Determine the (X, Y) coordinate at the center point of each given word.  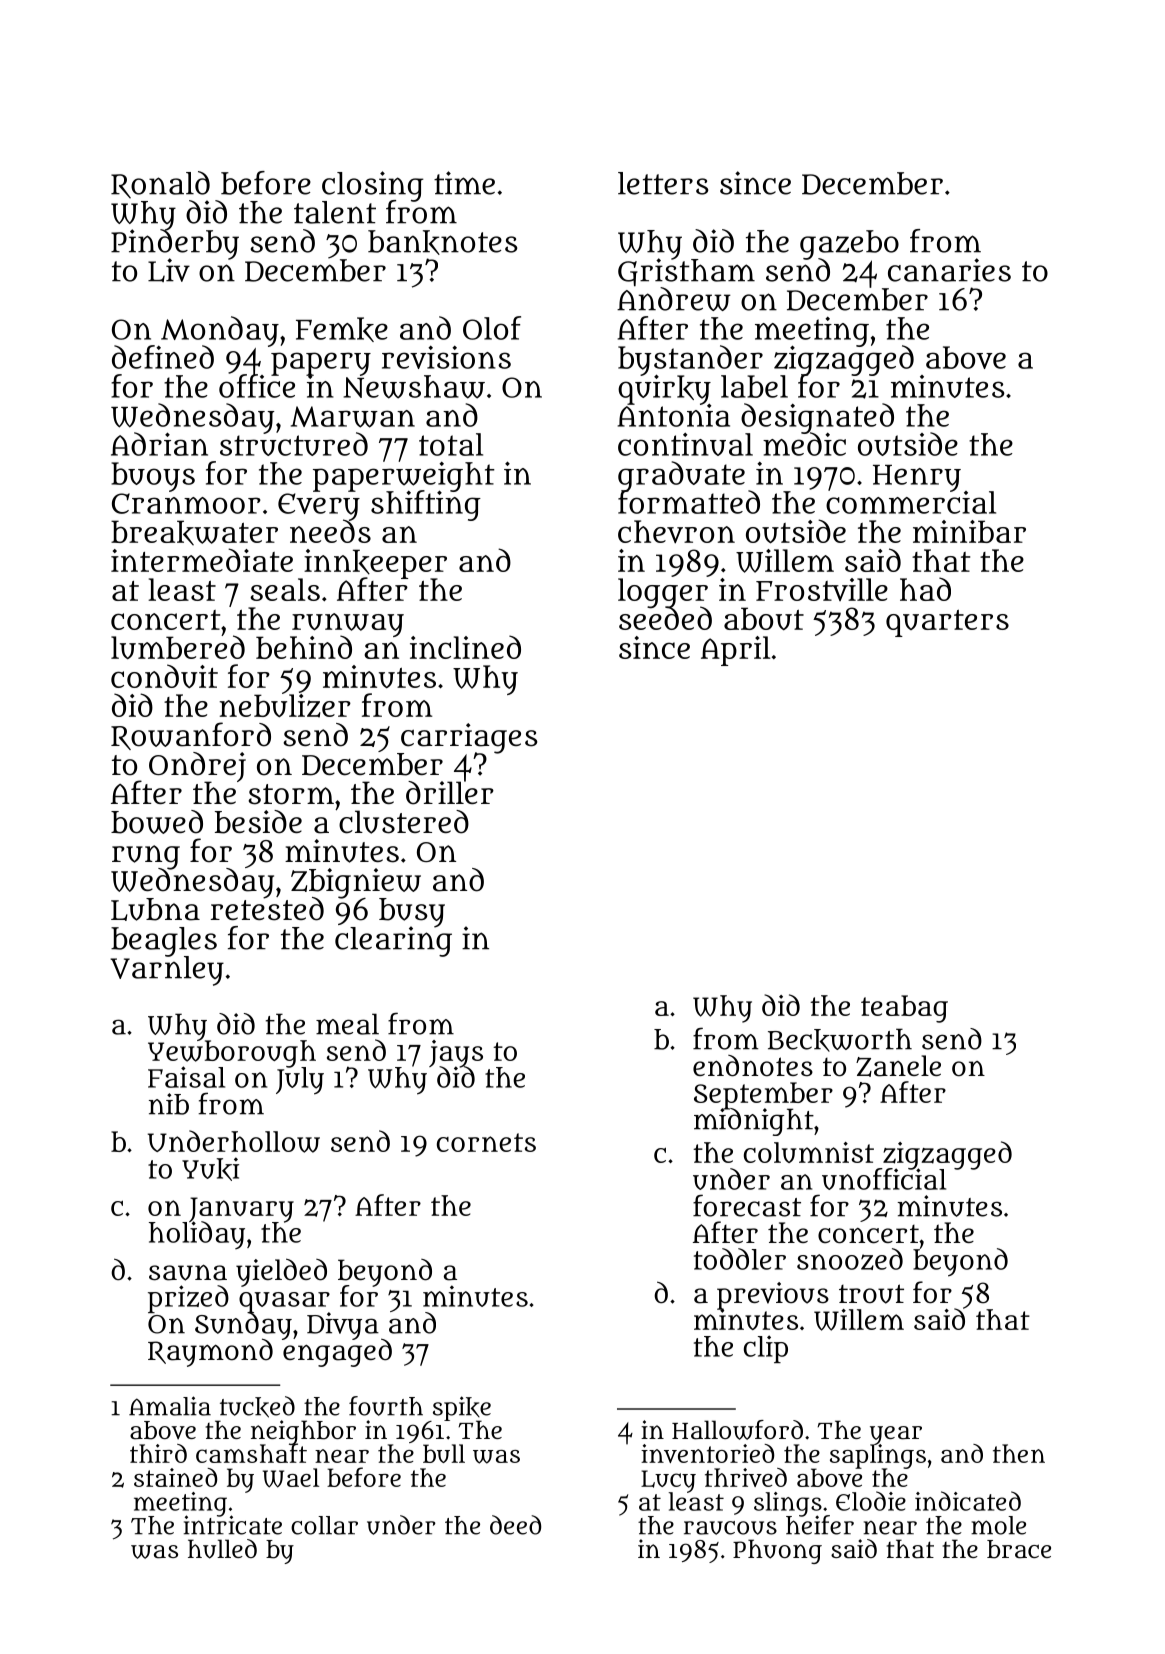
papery (321, 363)
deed (515, 1525)
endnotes (753, 1066)
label (754, 386)
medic (804, 444)
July (300, 1081)
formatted (689, 502)
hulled (222, 1549)
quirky (664, 389)
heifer (820, 1525)
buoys (153, 477)
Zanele (898, 1066)
